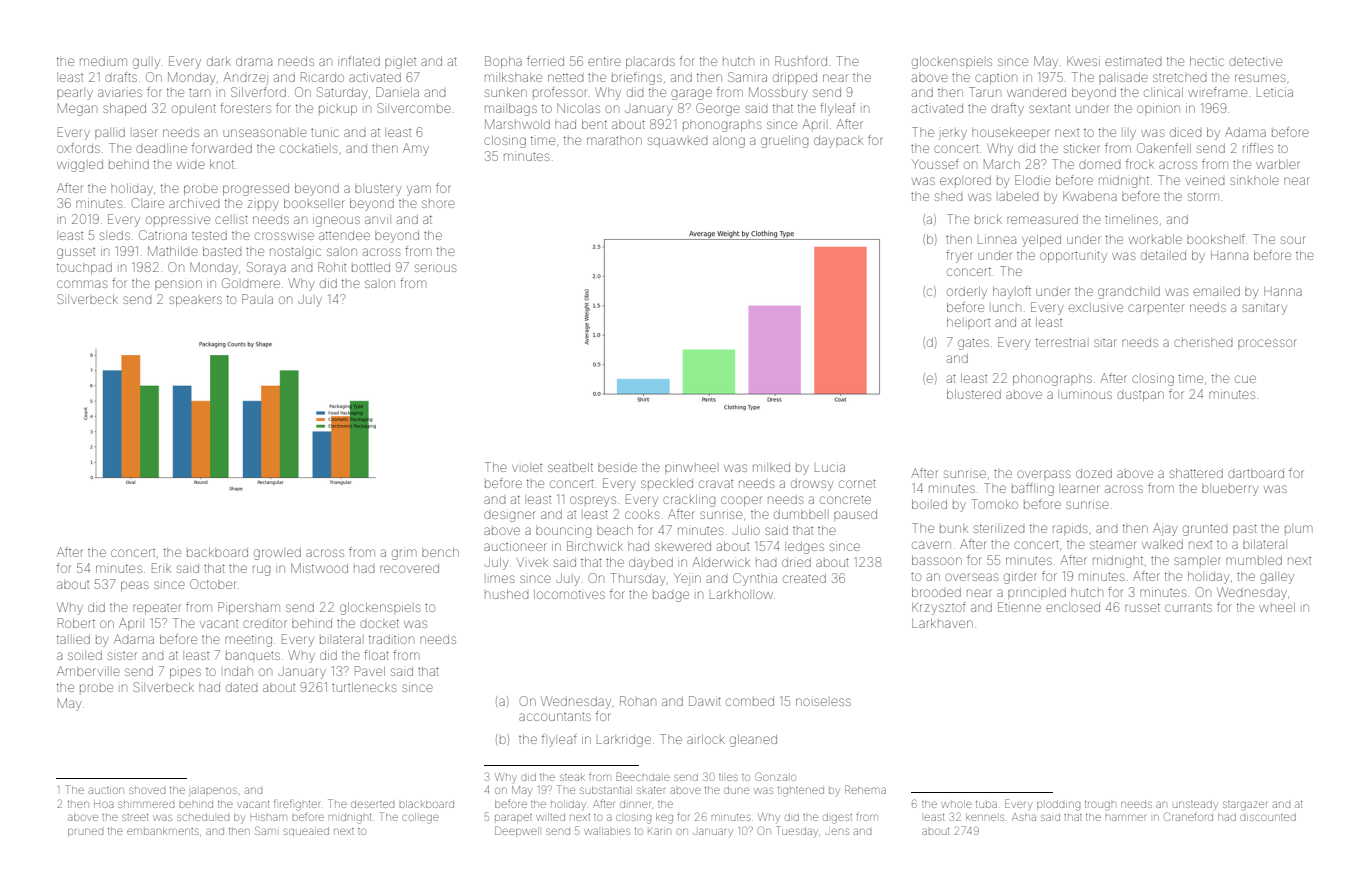 The image size is (1372, 887). Describe the element at coordinates (257, 299) in the page. I see `Paula` at that location.
